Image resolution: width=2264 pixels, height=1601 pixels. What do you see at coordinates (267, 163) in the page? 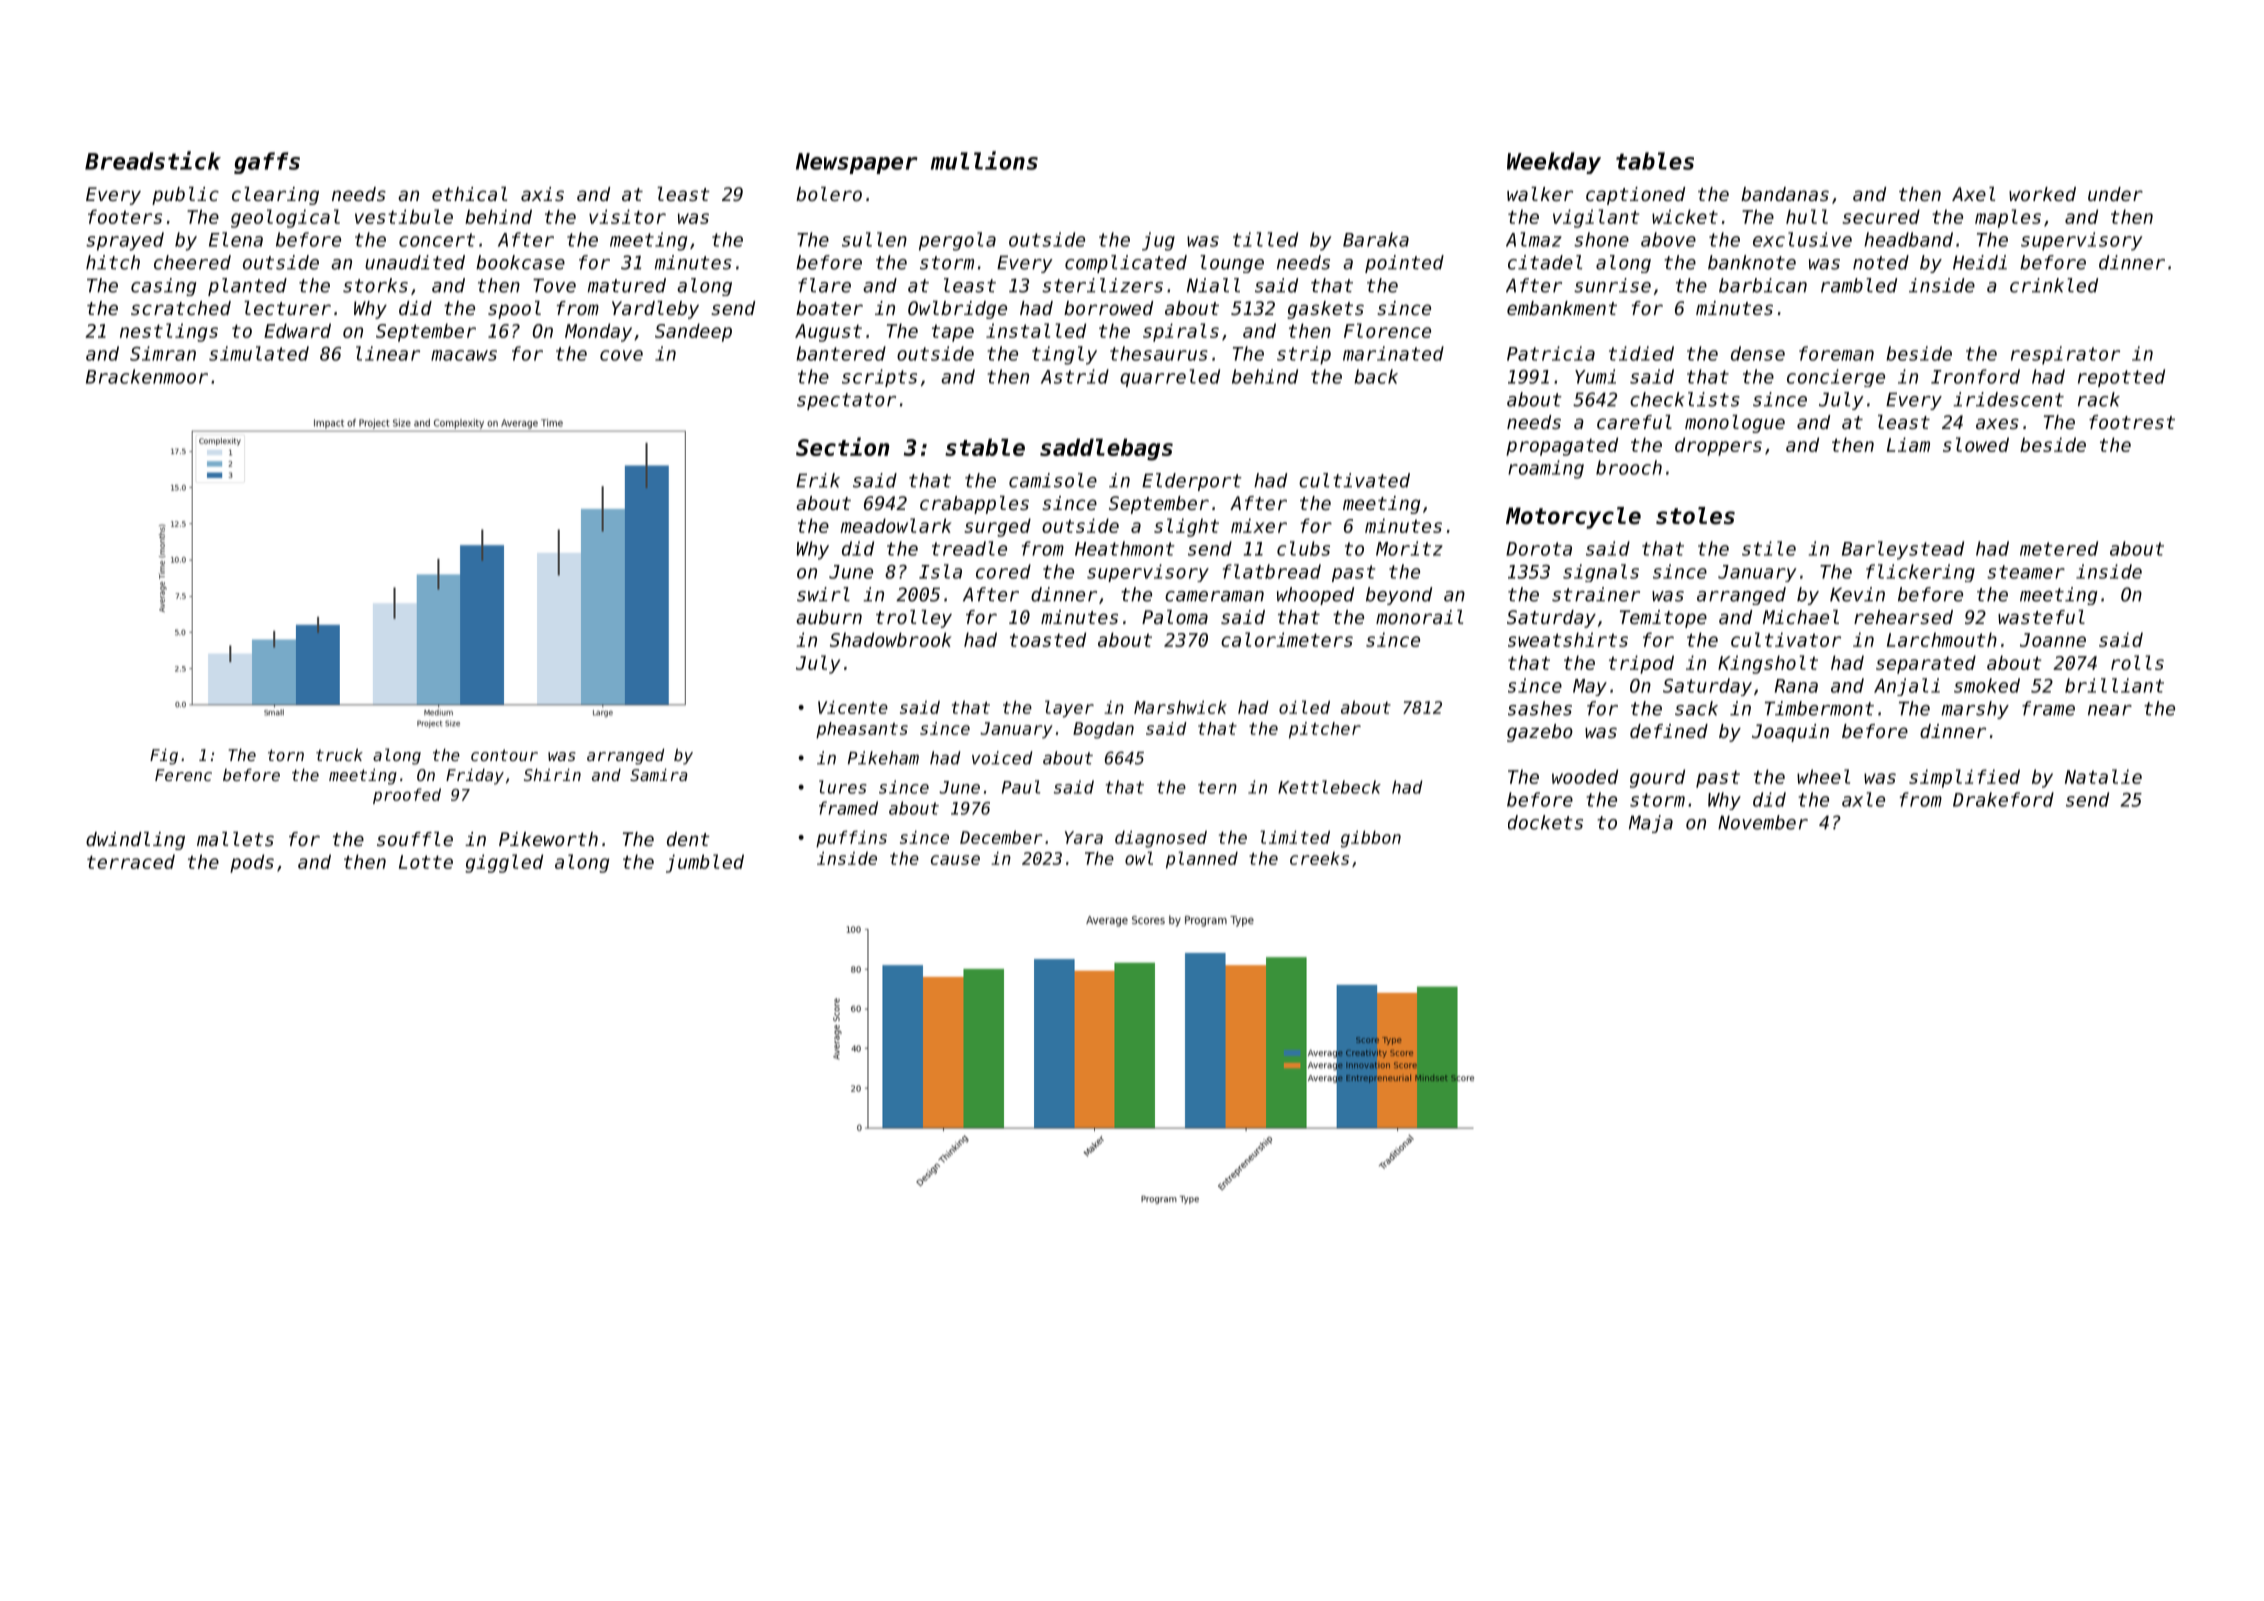
I see `gaffs` at bounding box center [267, 163].
